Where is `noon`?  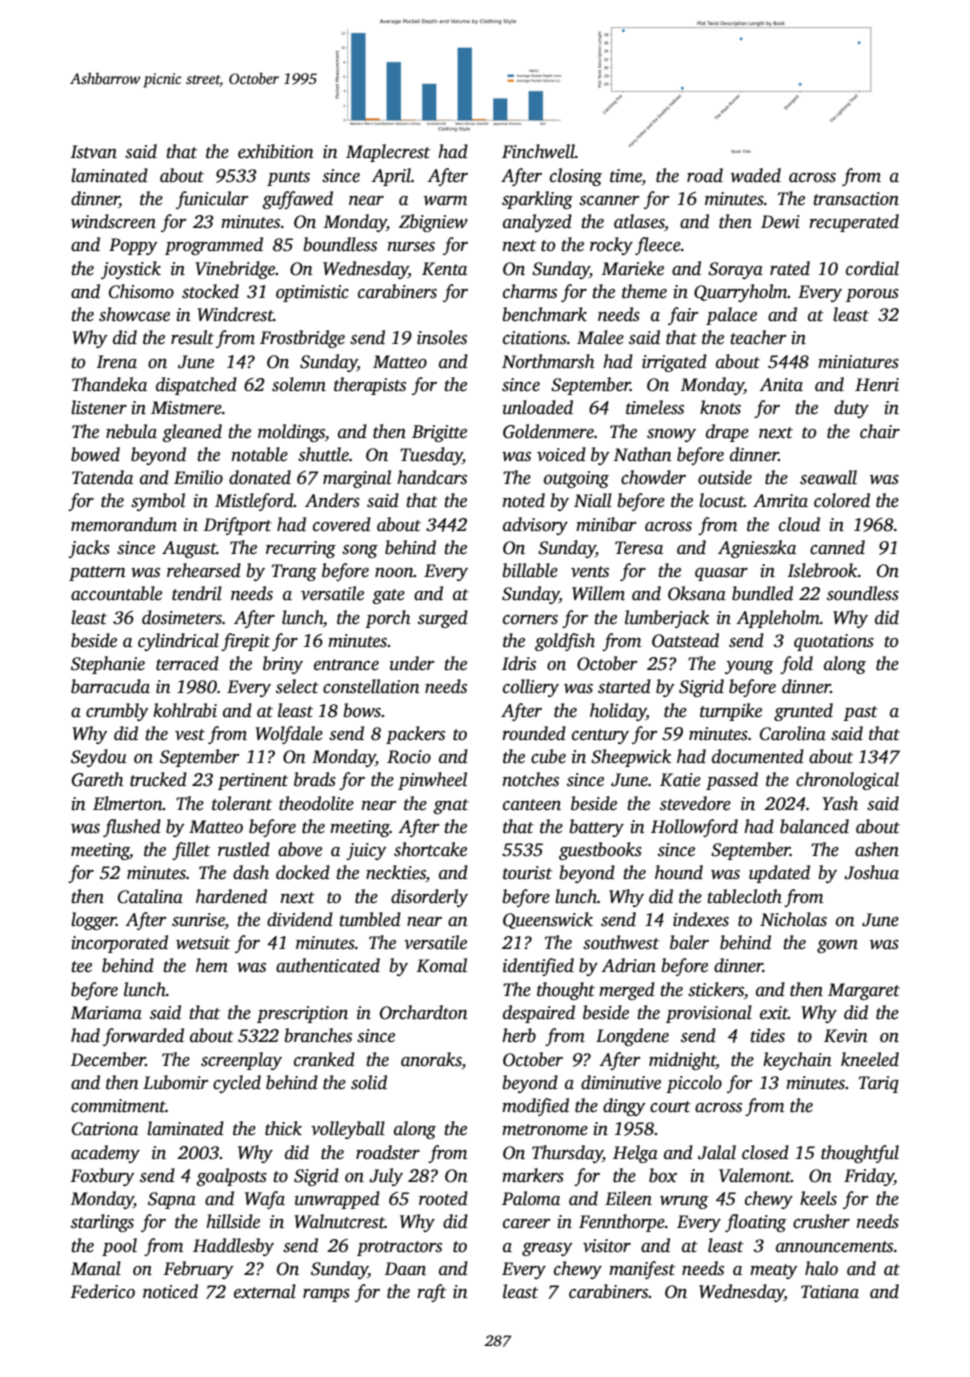 noon is located at coordinates (394, 573).
